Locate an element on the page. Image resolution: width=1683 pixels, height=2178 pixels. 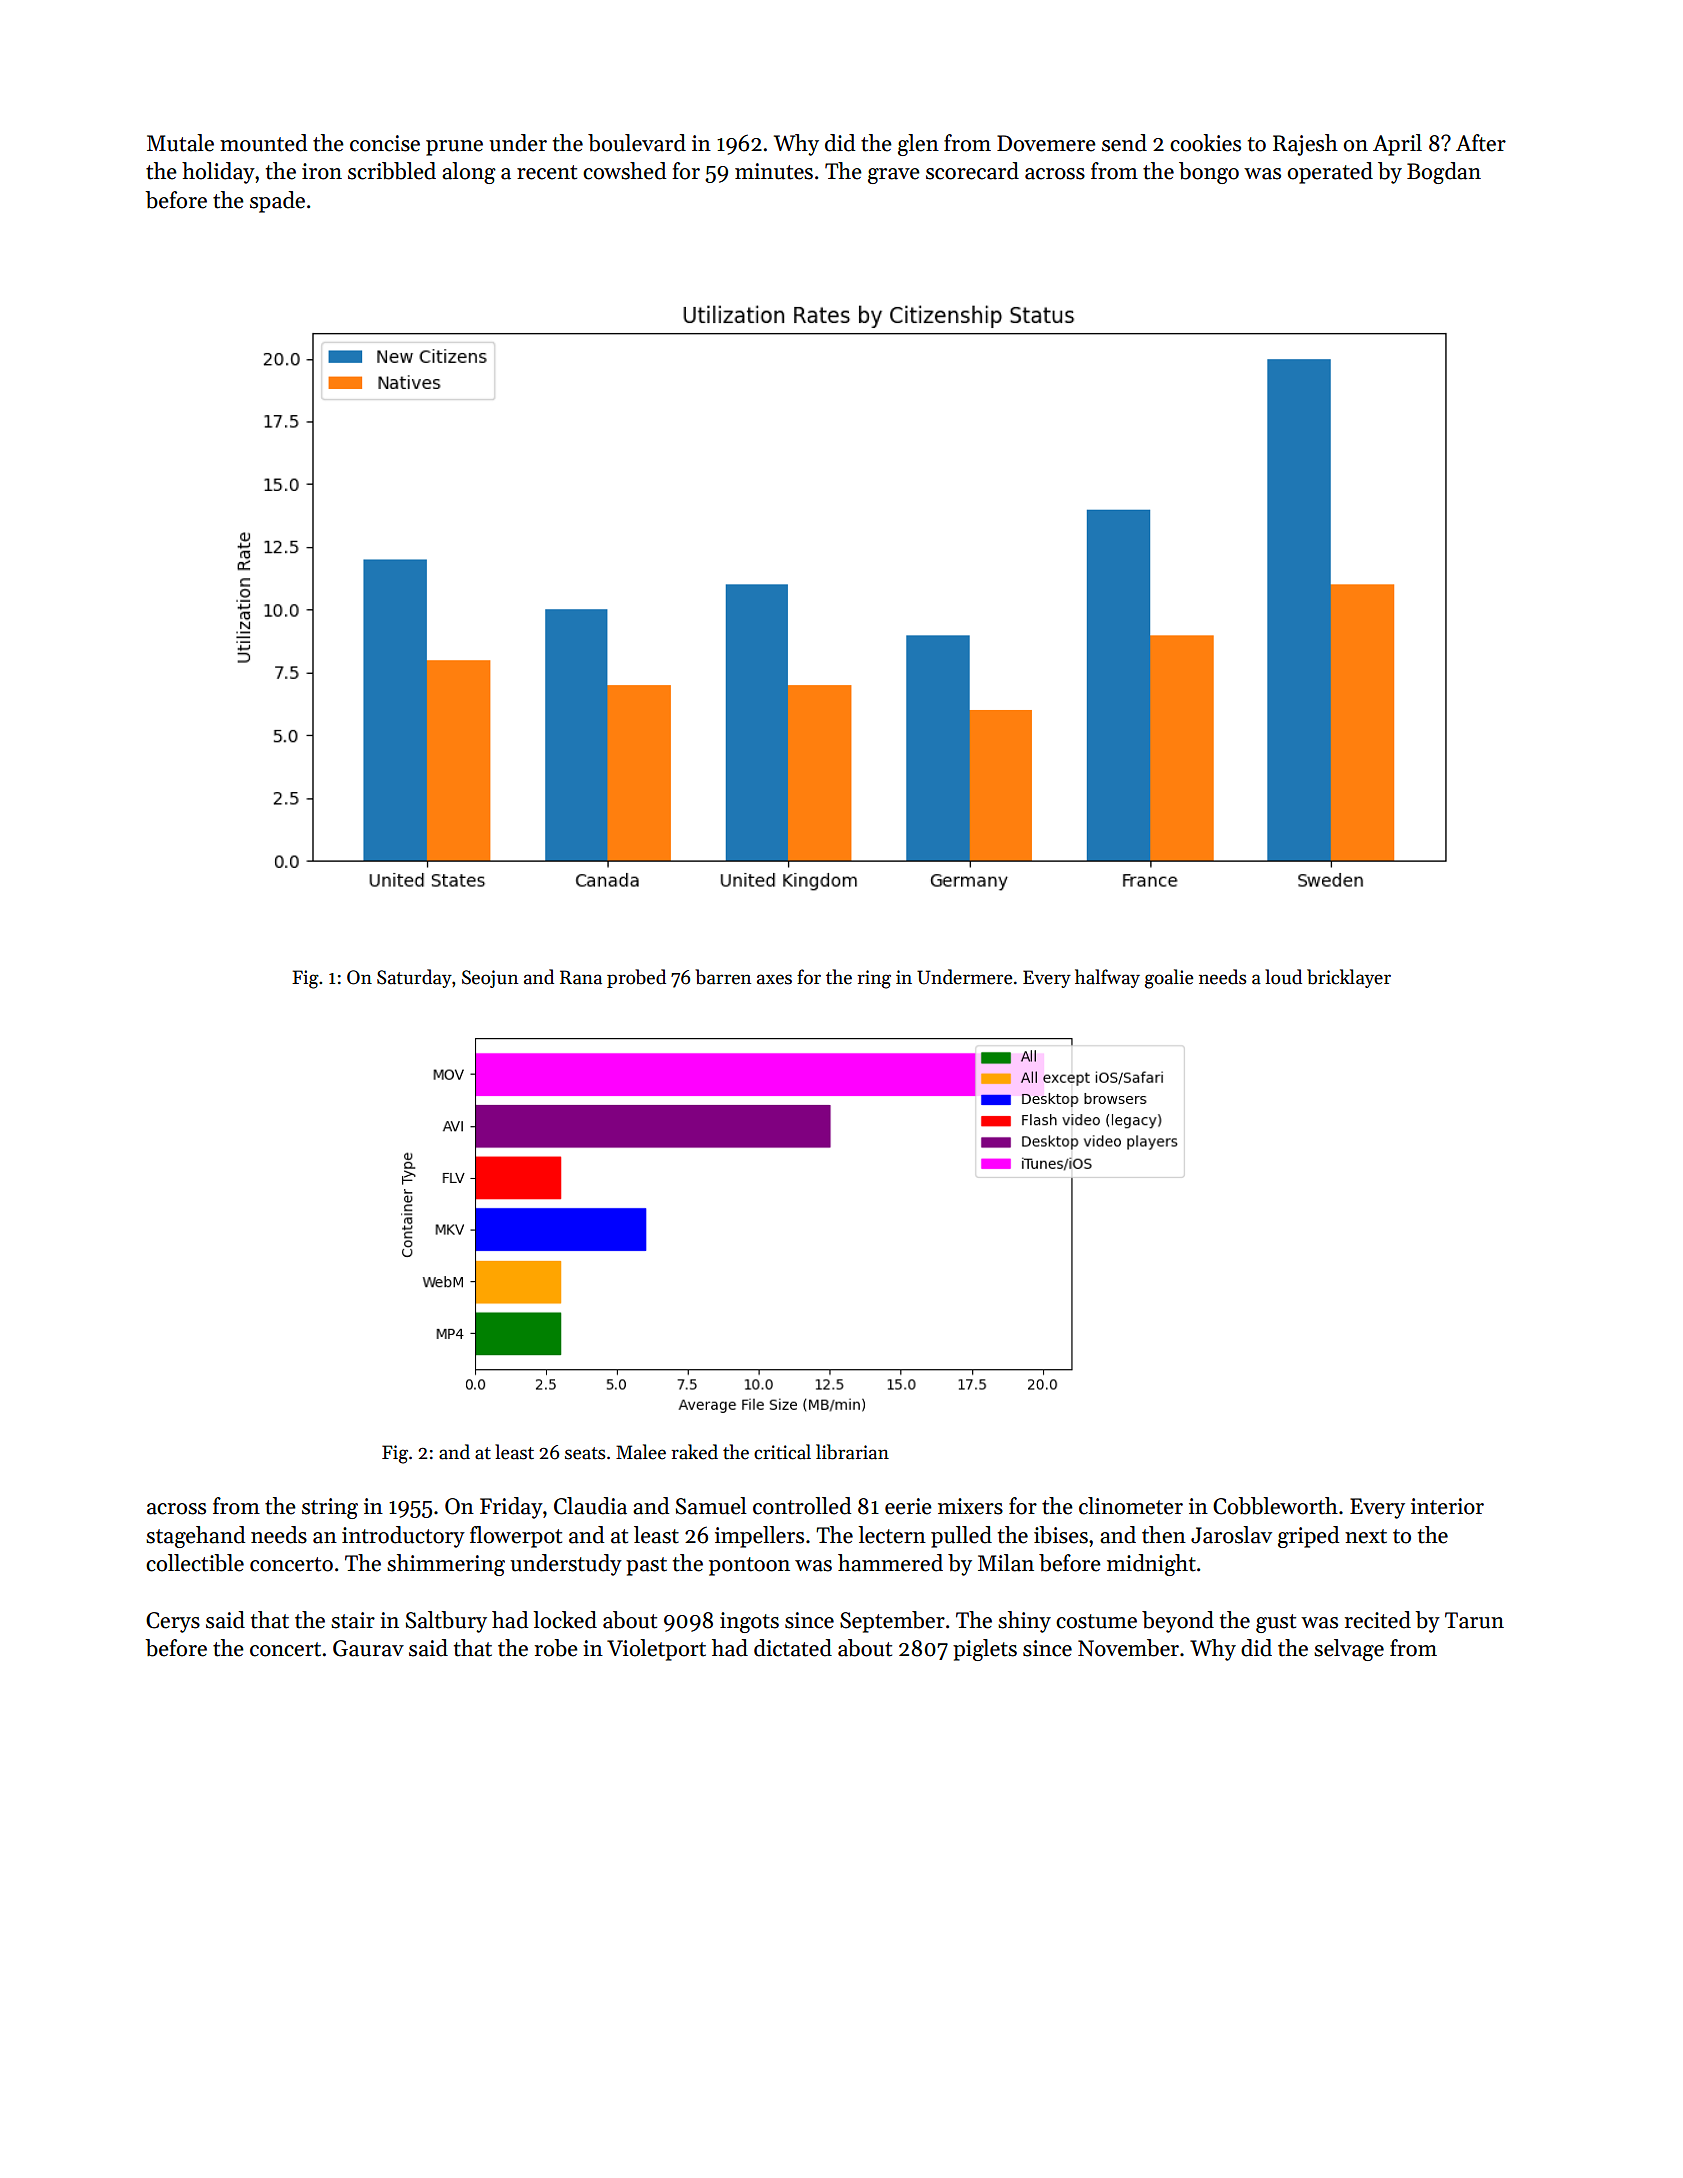
barren is located at coordinates (723, 977).
